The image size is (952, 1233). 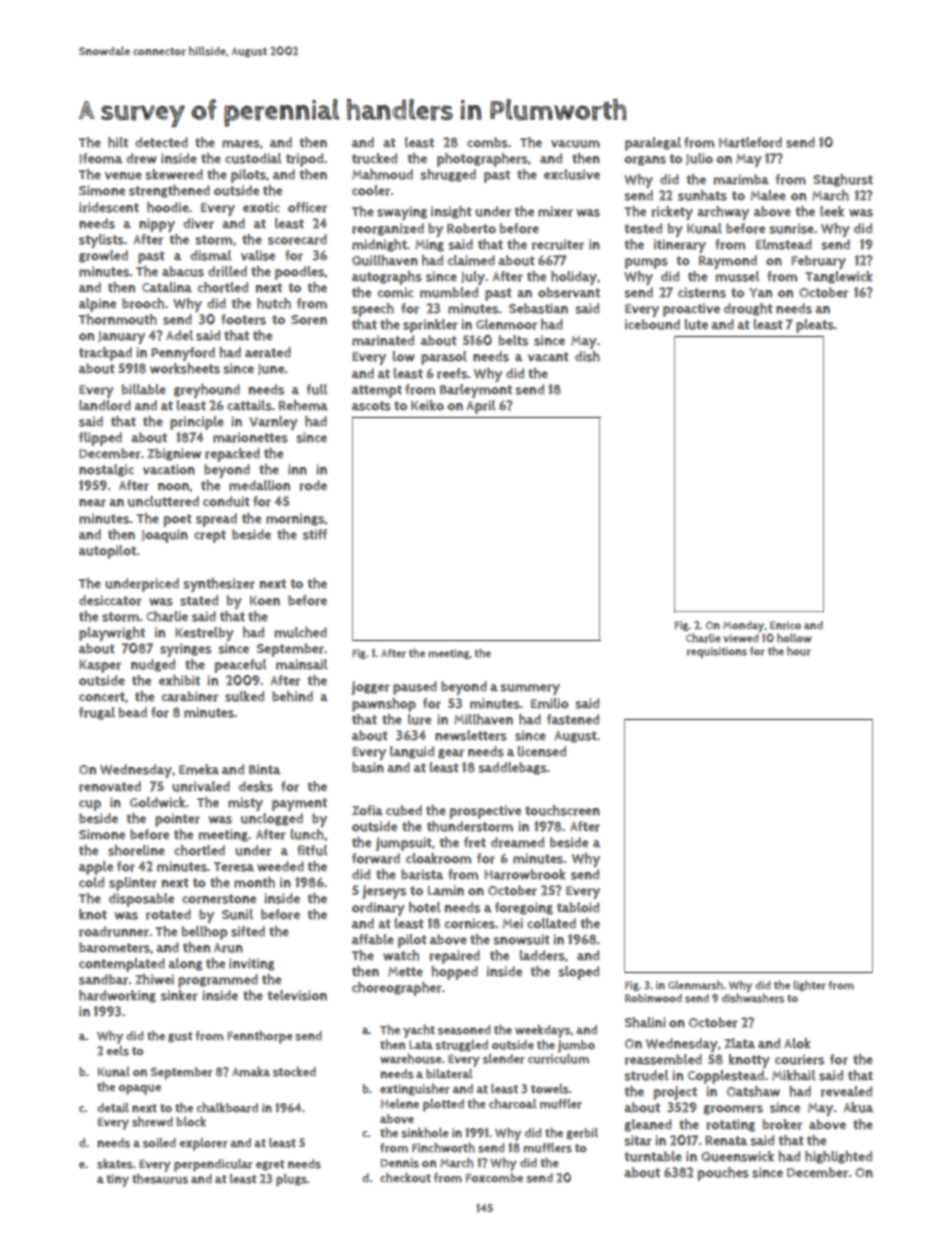 What do you see at coordinates (141, 900) in the page?
I see `disposable` at bounding box center [141, 900].
